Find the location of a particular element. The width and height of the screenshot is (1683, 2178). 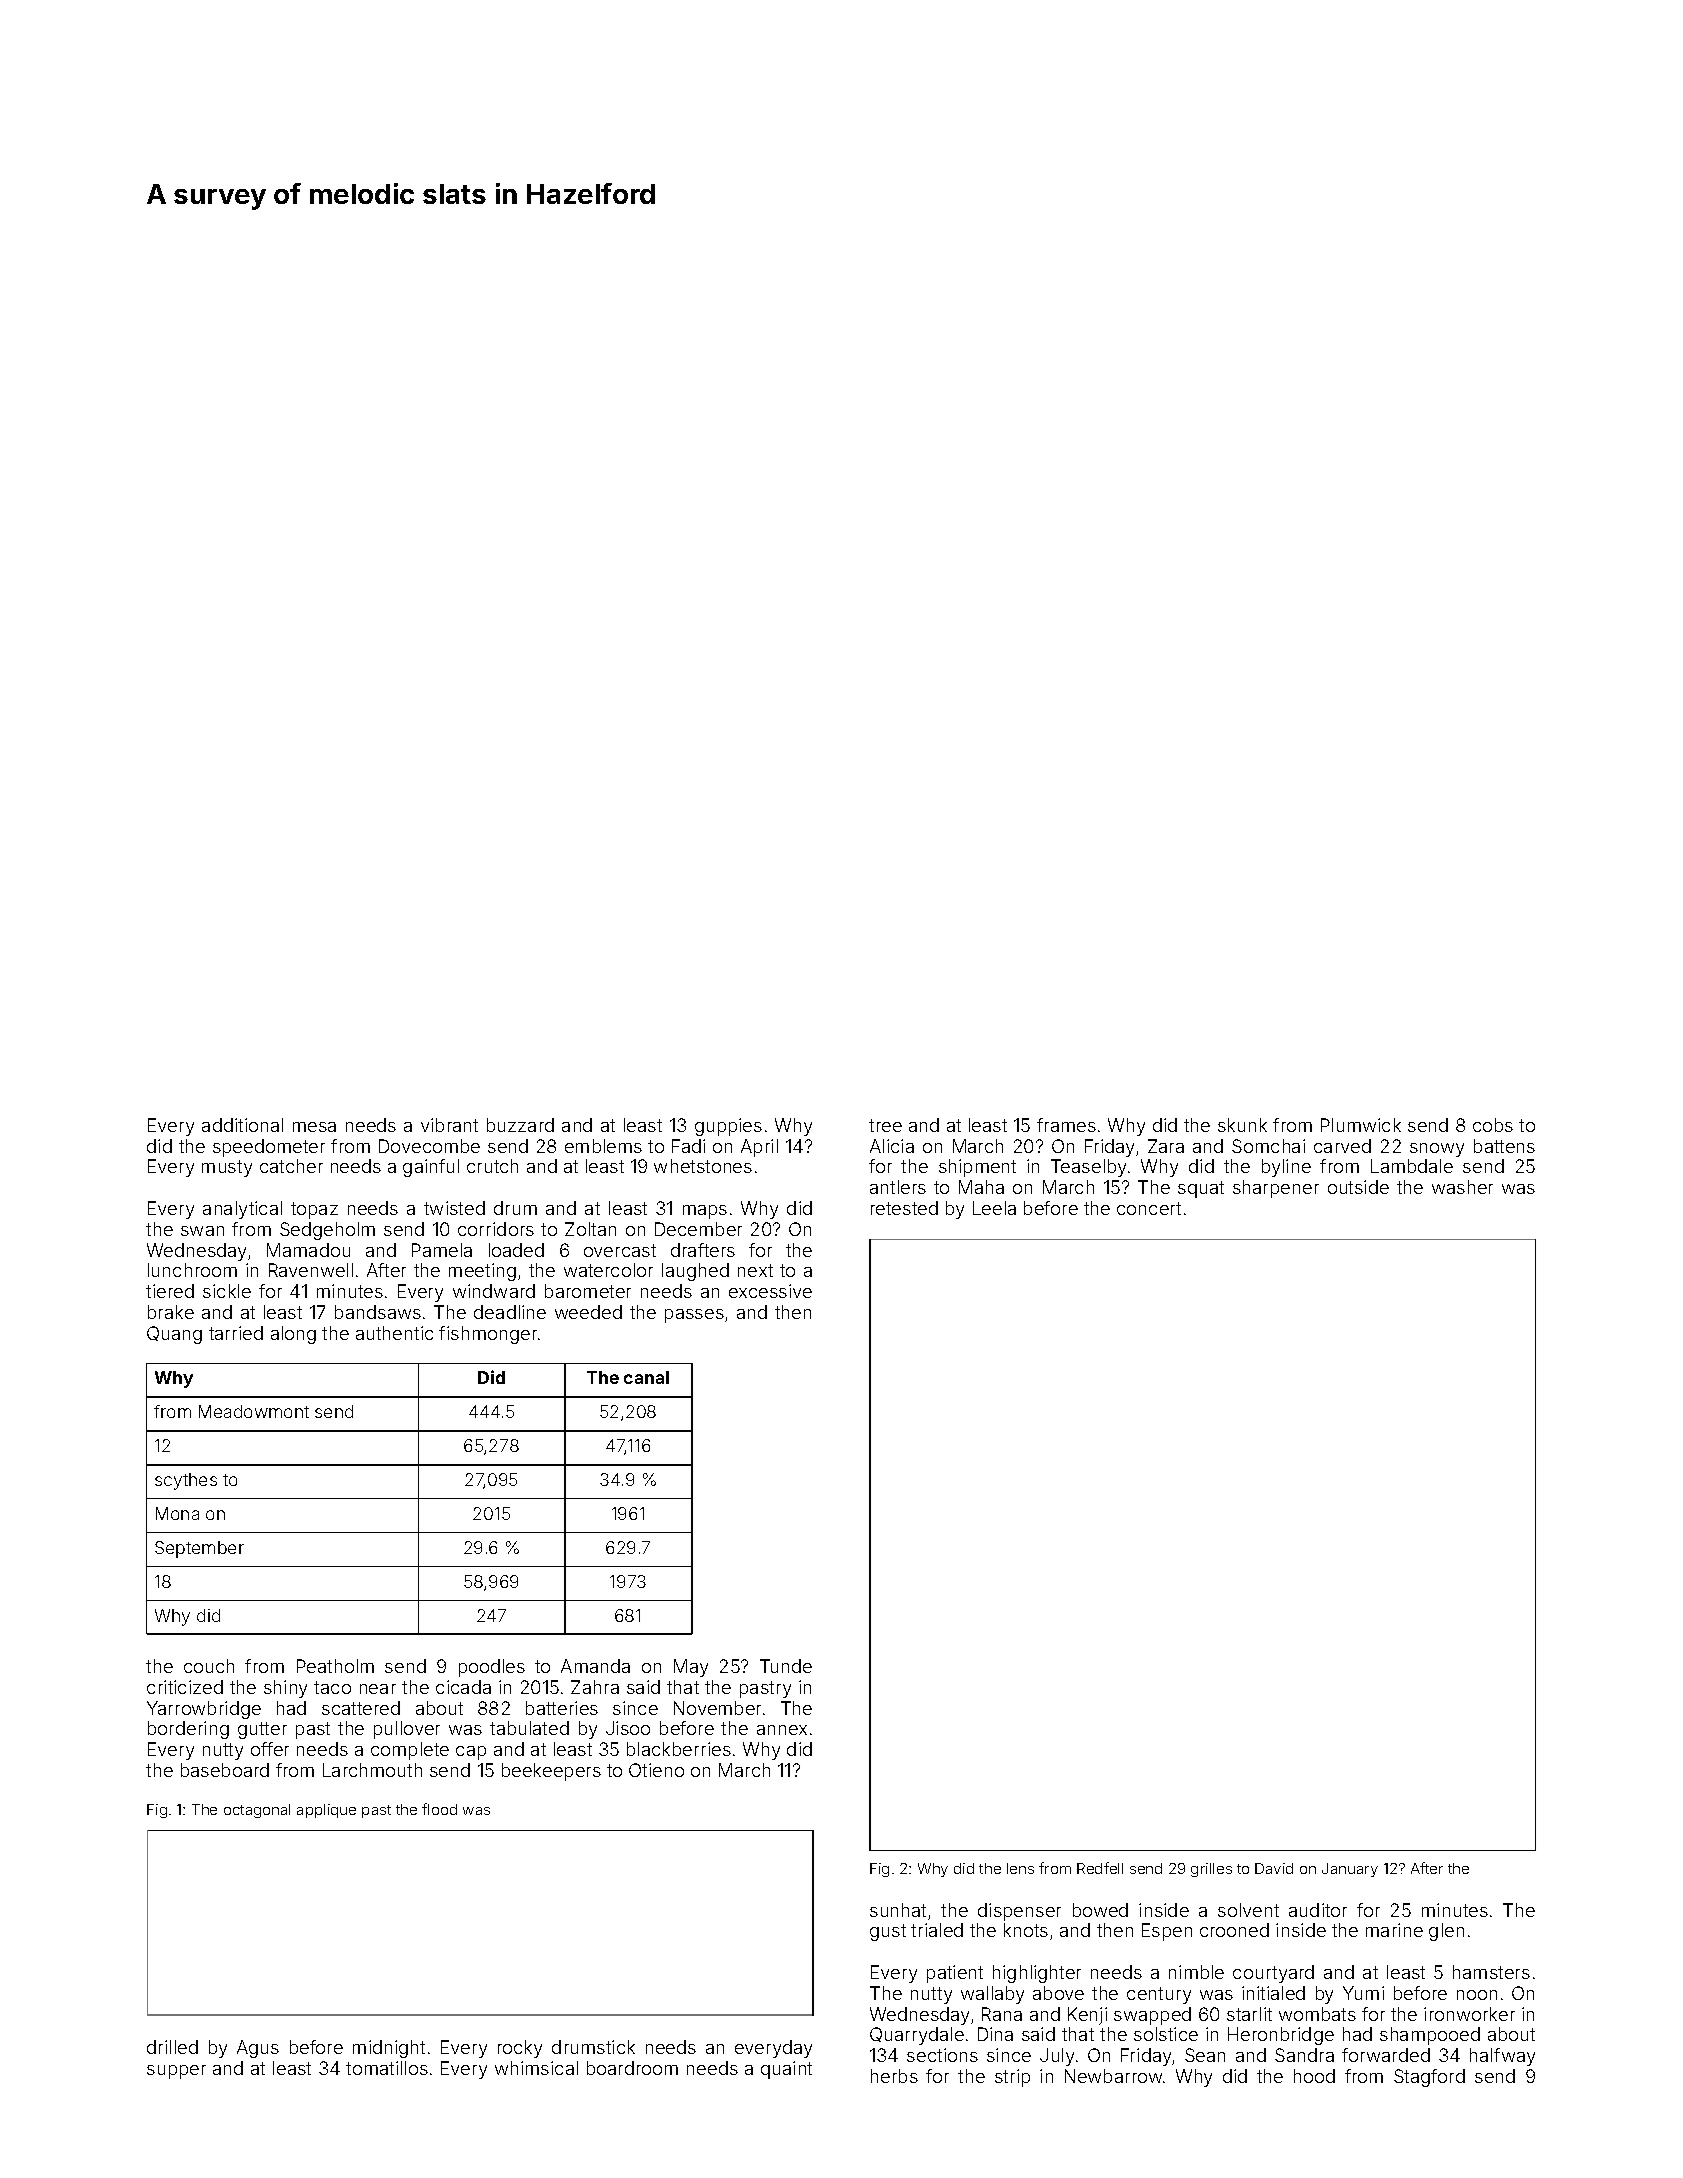

Newbarrow is located at coordinates (1113, 2076).
